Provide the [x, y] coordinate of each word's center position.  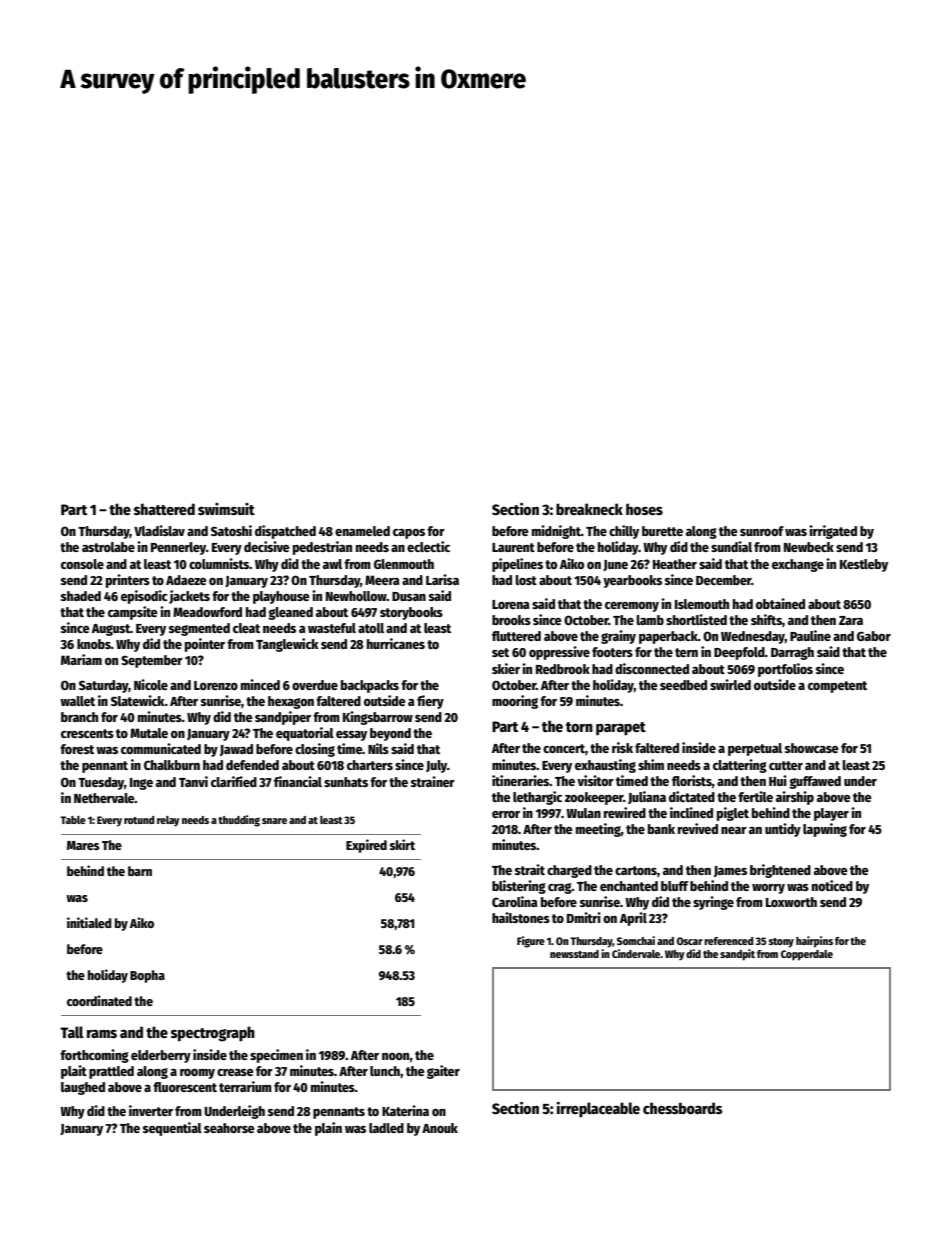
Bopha [147, 976]
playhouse [281, 597]
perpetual [755, 749]
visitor [595, 780]
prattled [111, 1072]
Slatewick [138, 700]
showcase [812, 748]
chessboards [682, 1108]
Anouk [440, 1128]
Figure [531, 942]
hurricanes [396, 643]
